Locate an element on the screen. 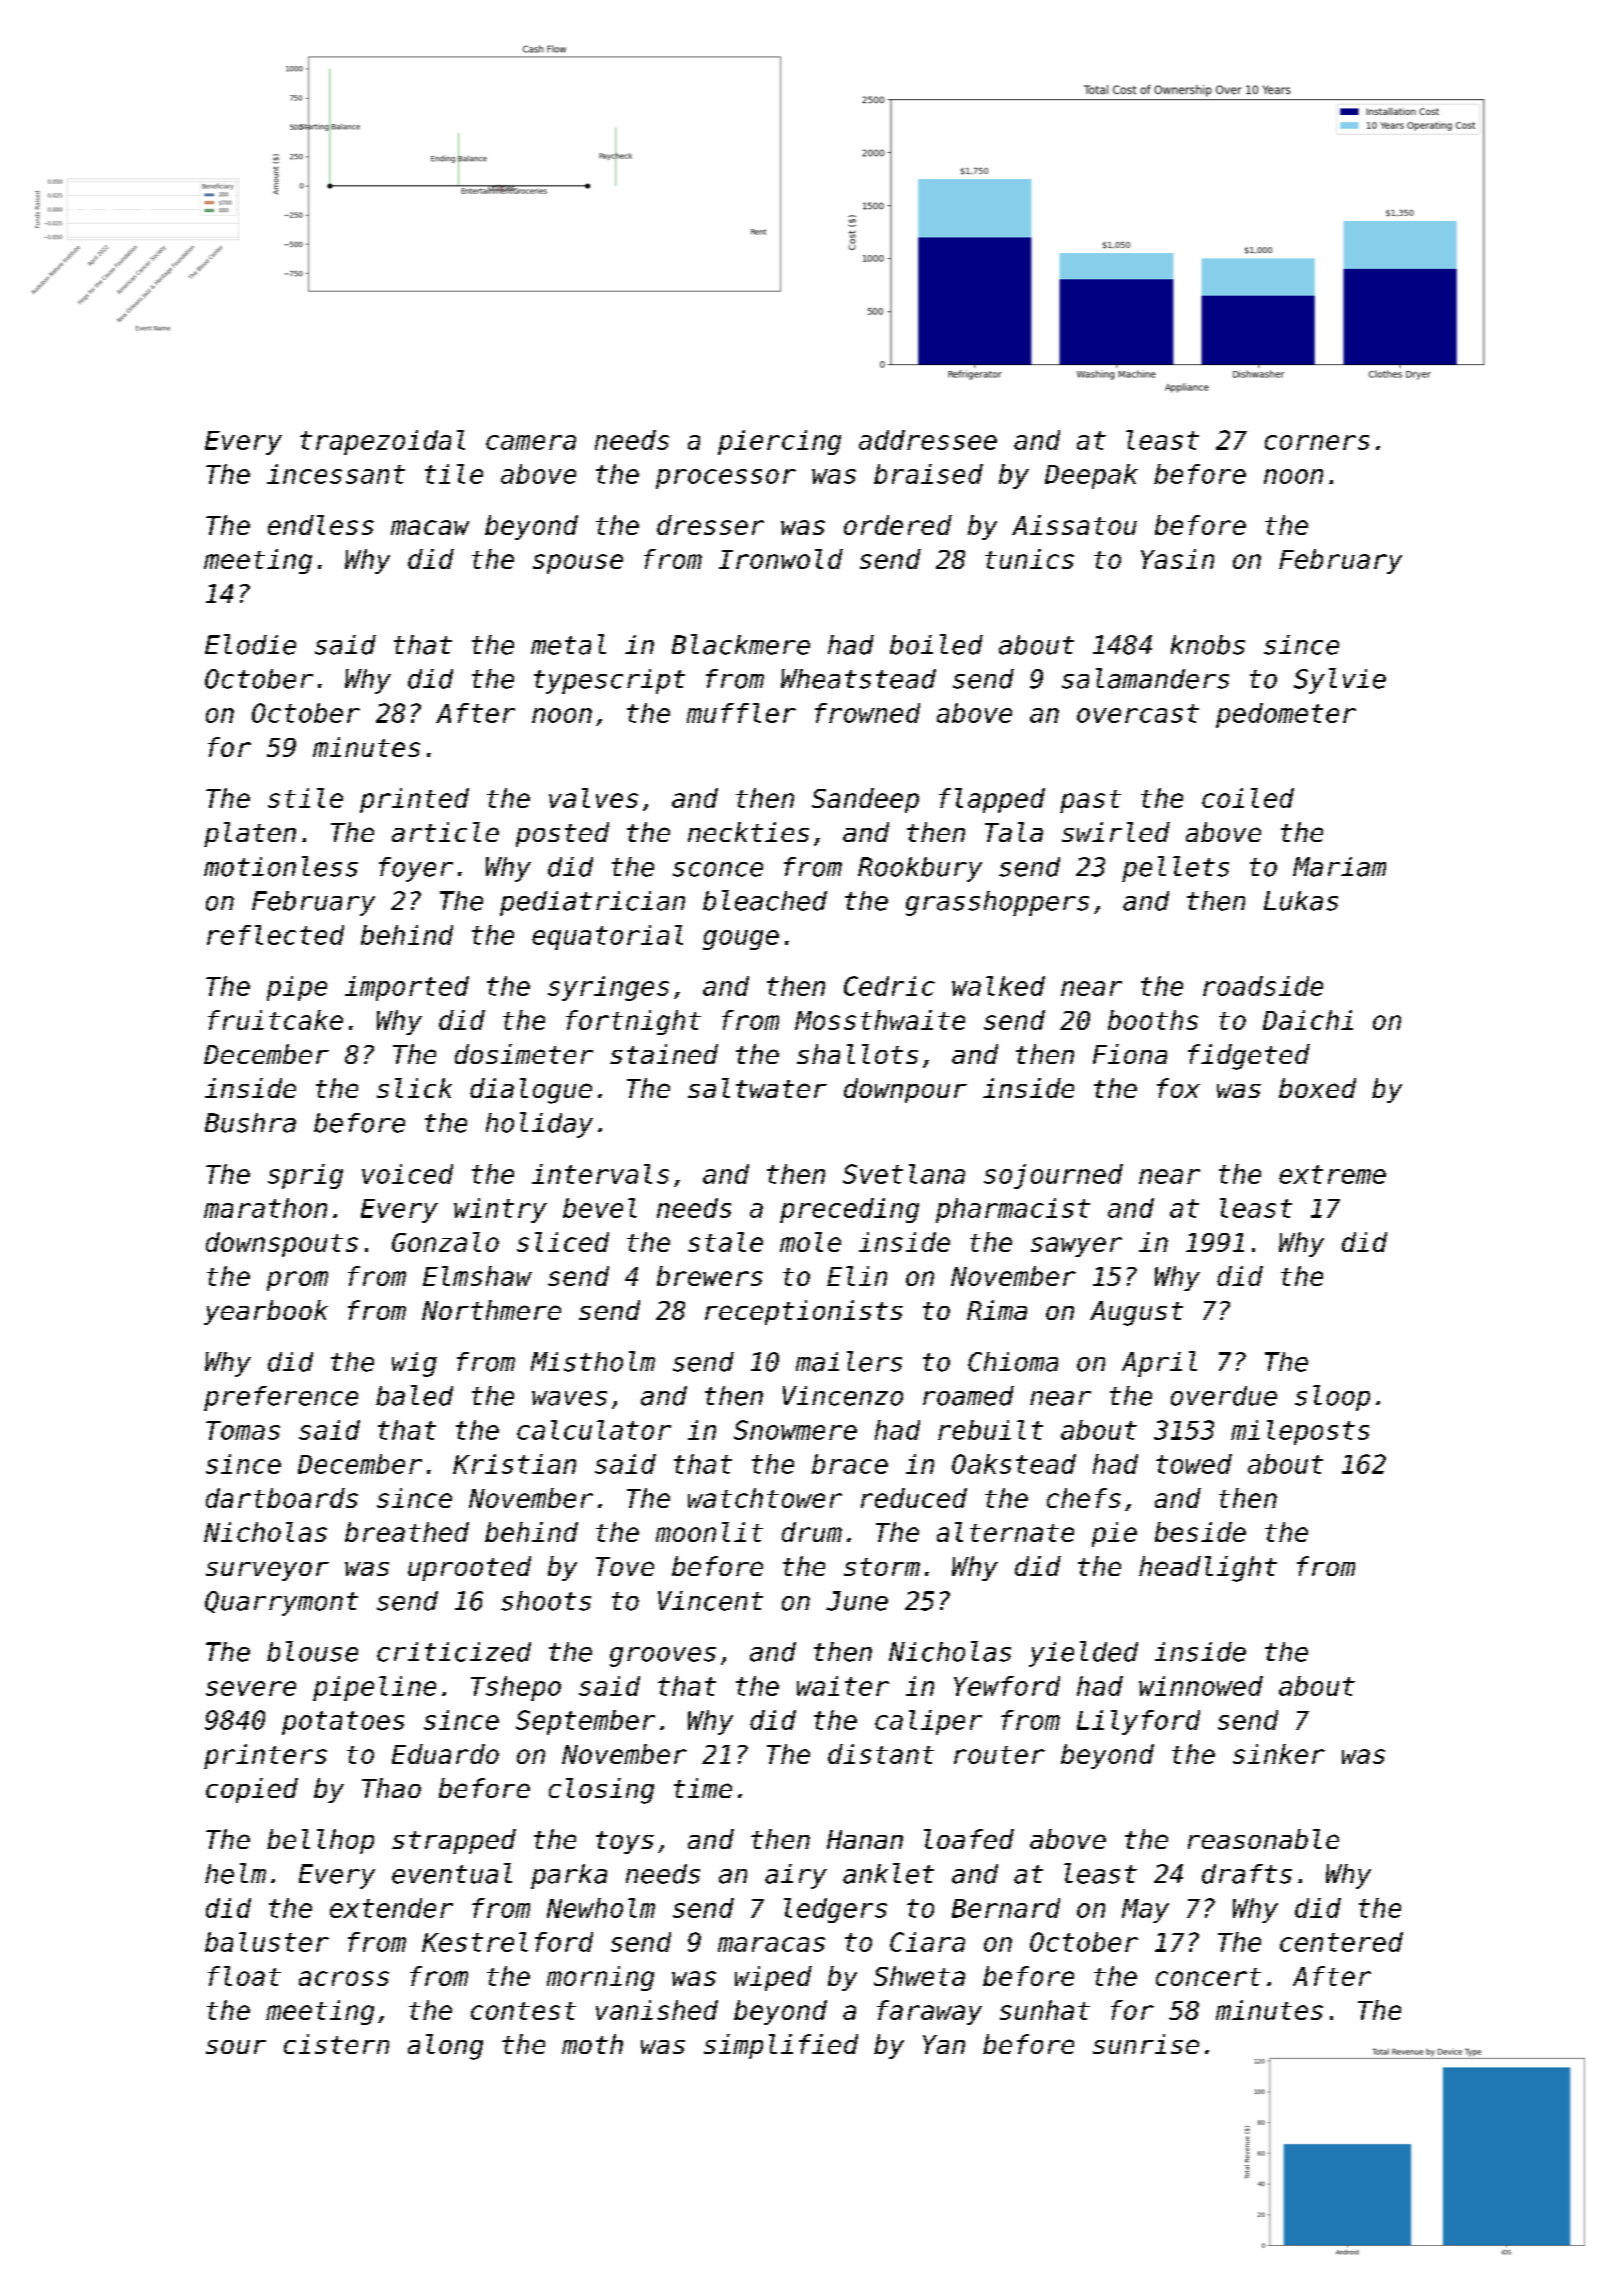 This screenshot has height=2292, width=1620. booths is located at coordinates (1153, 1020).
